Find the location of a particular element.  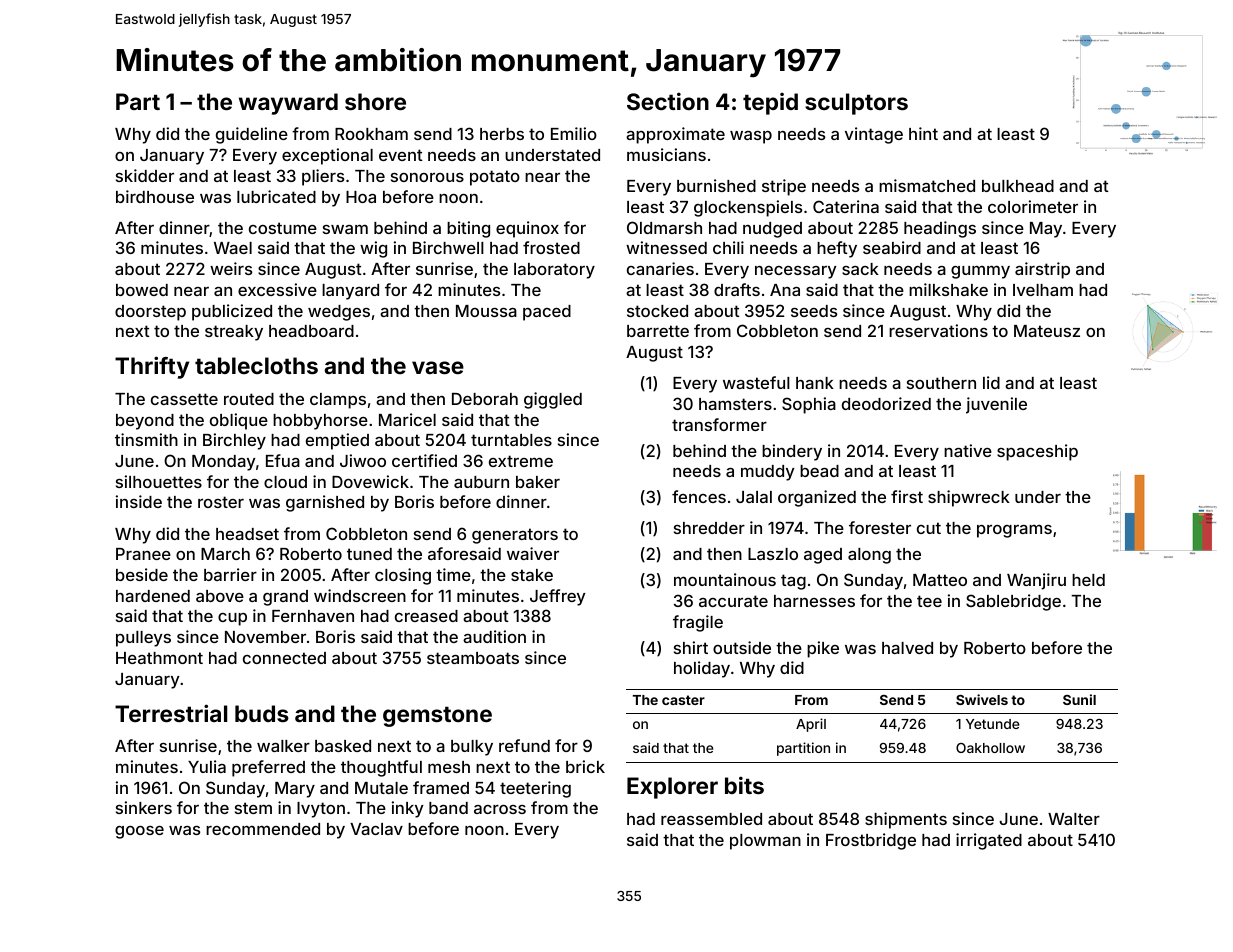

Heathmont is located at coordinates (159, 658).
